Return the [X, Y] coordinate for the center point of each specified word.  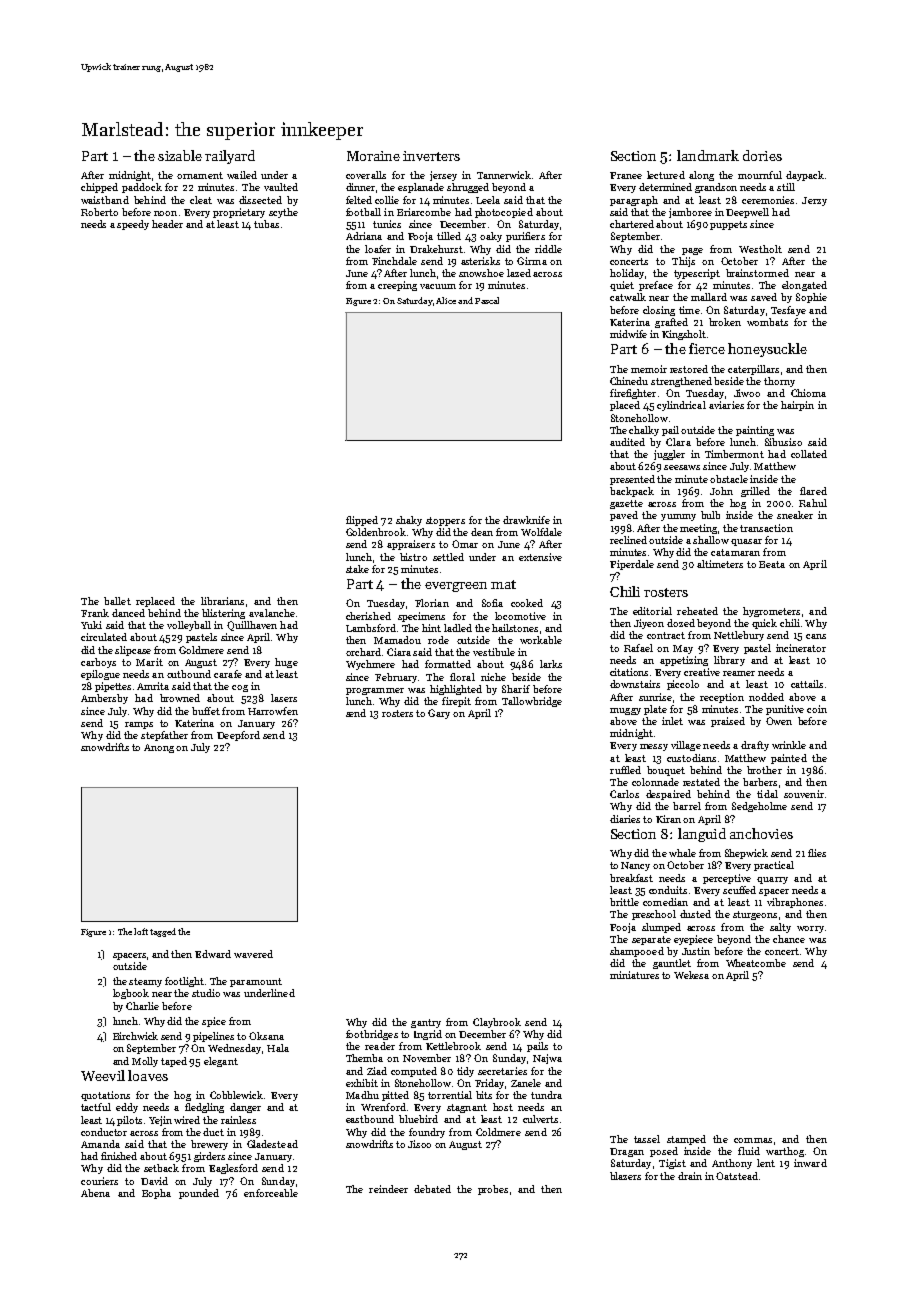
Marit [149, 662]
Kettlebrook [453, 1046]
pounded [199, 1194]
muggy [625, 711]
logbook [131, 994]
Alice [446, 300]
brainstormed [757, 273]
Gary [439, 714]
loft [141, 931]
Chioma [808, 393]
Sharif [516, 689]
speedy [133, 225]
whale [682, 853]
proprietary [239, 213]
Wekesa [691, 975]
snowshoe [481, 273]
